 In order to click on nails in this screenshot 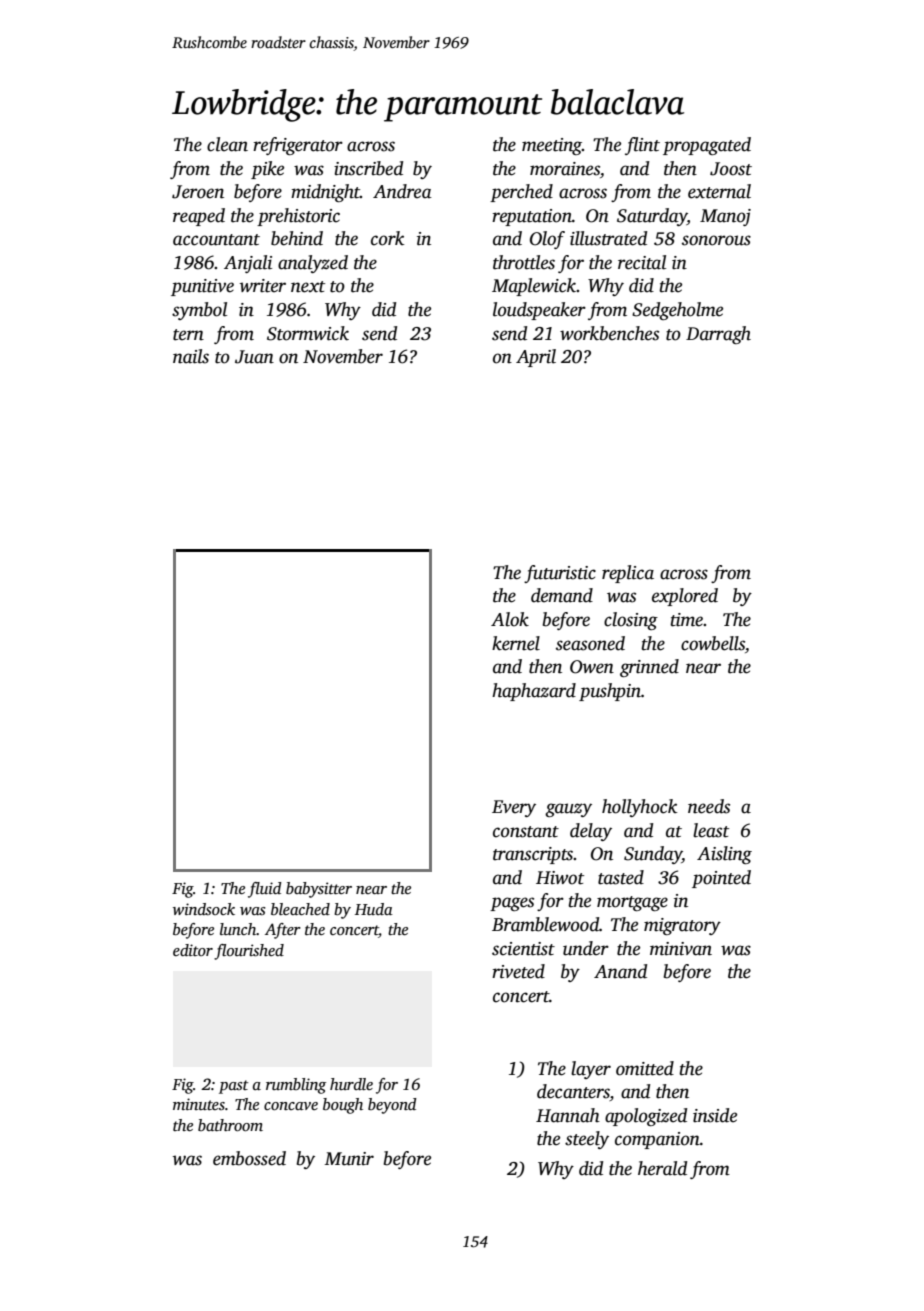, I will do `click(191, 356)`.
